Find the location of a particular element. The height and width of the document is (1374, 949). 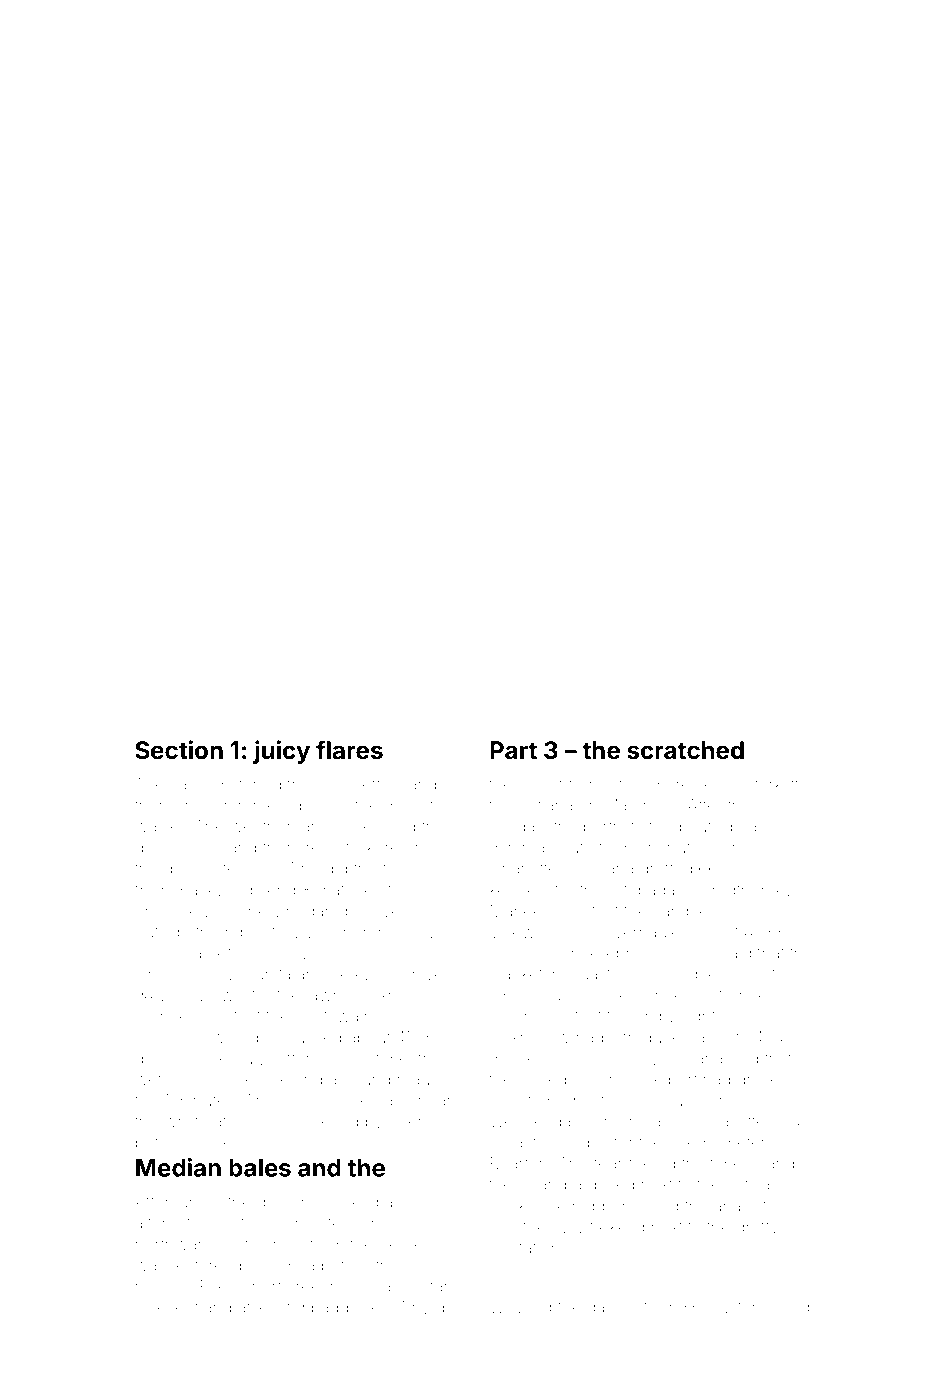

boatswain is located at coordinates (334, 1016).
